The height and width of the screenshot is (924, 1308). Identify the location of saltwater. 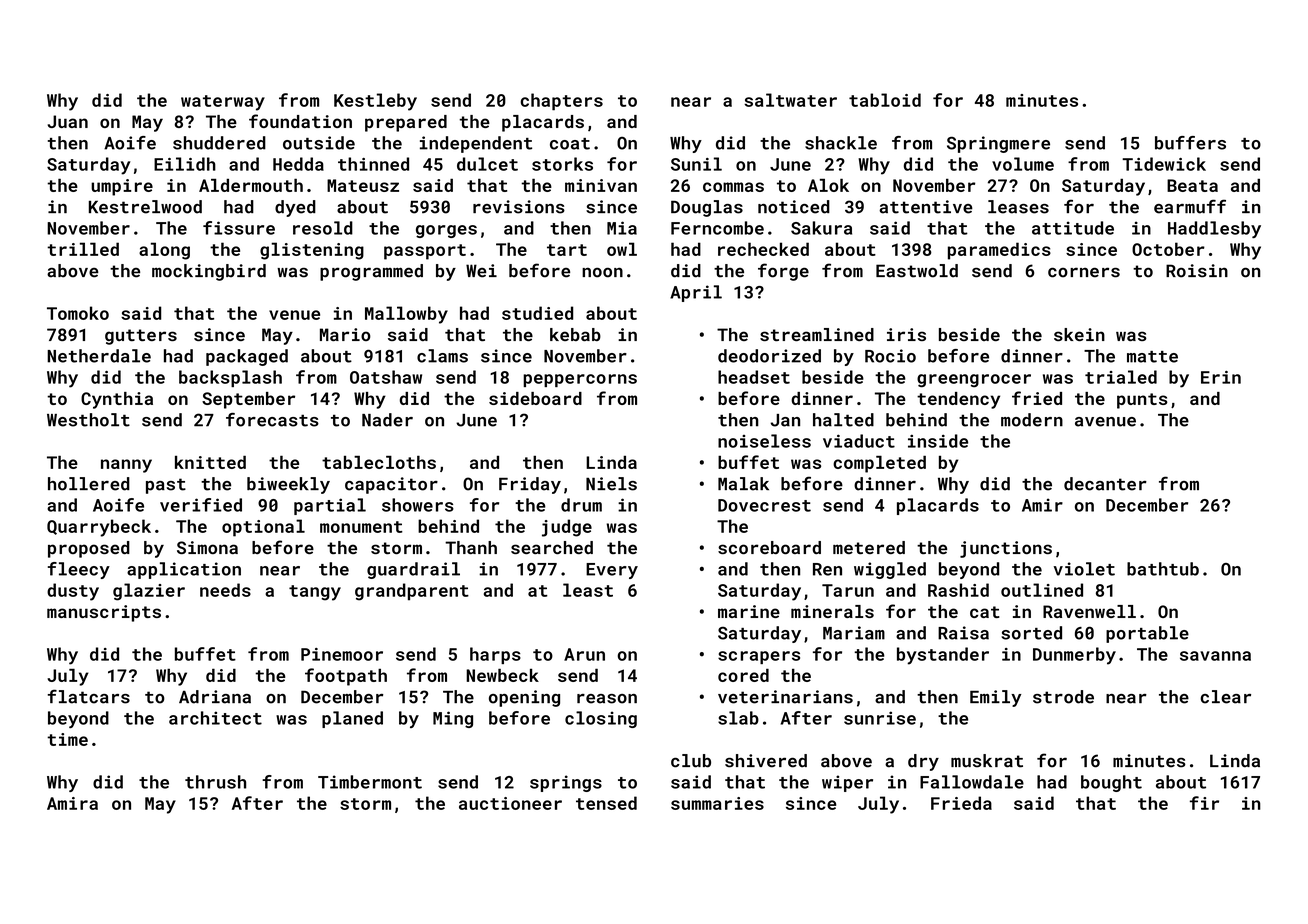
(790, 100).
